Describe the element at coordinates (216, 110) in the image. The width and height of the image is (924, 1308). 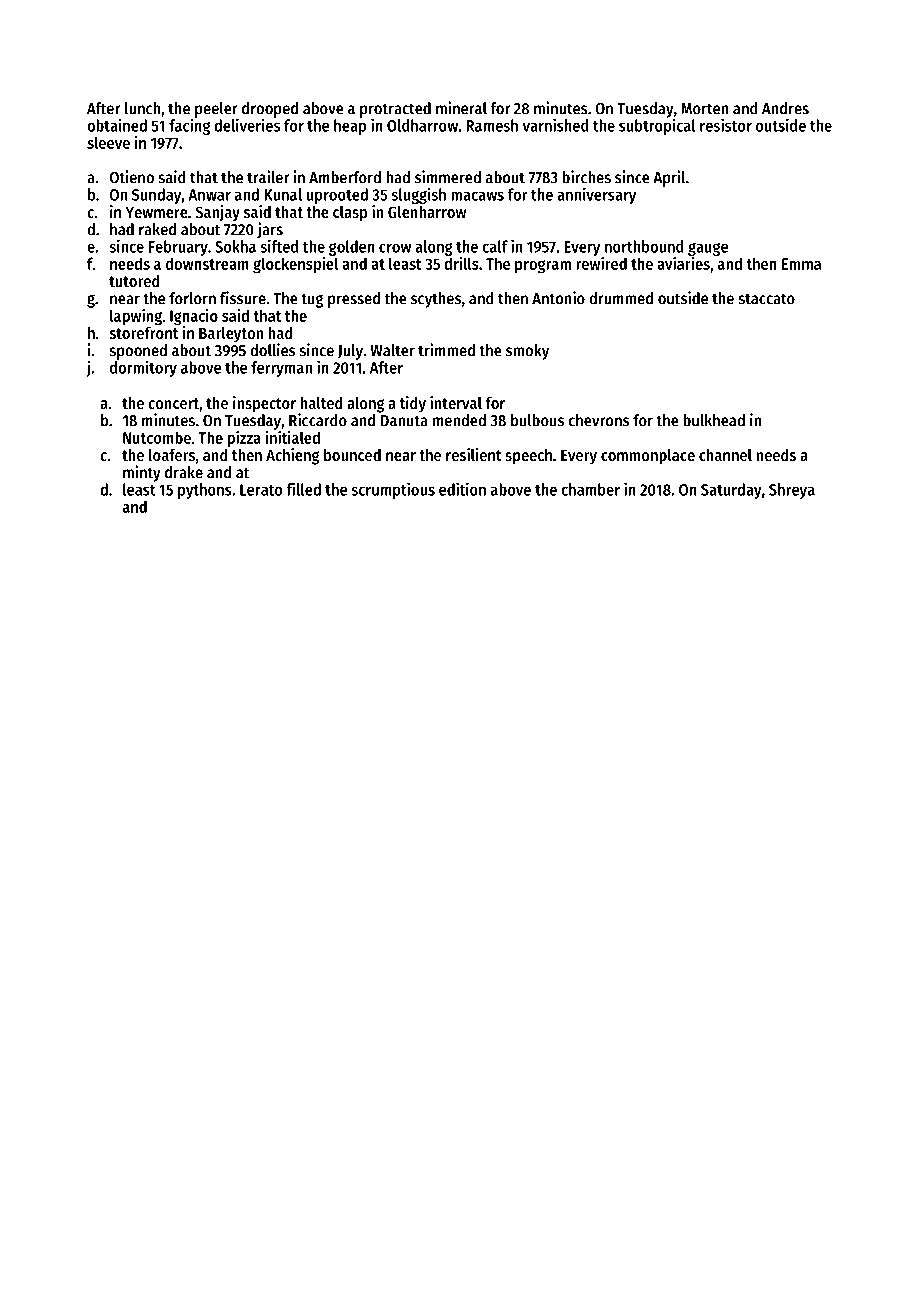
I see `peeler` at that location.
